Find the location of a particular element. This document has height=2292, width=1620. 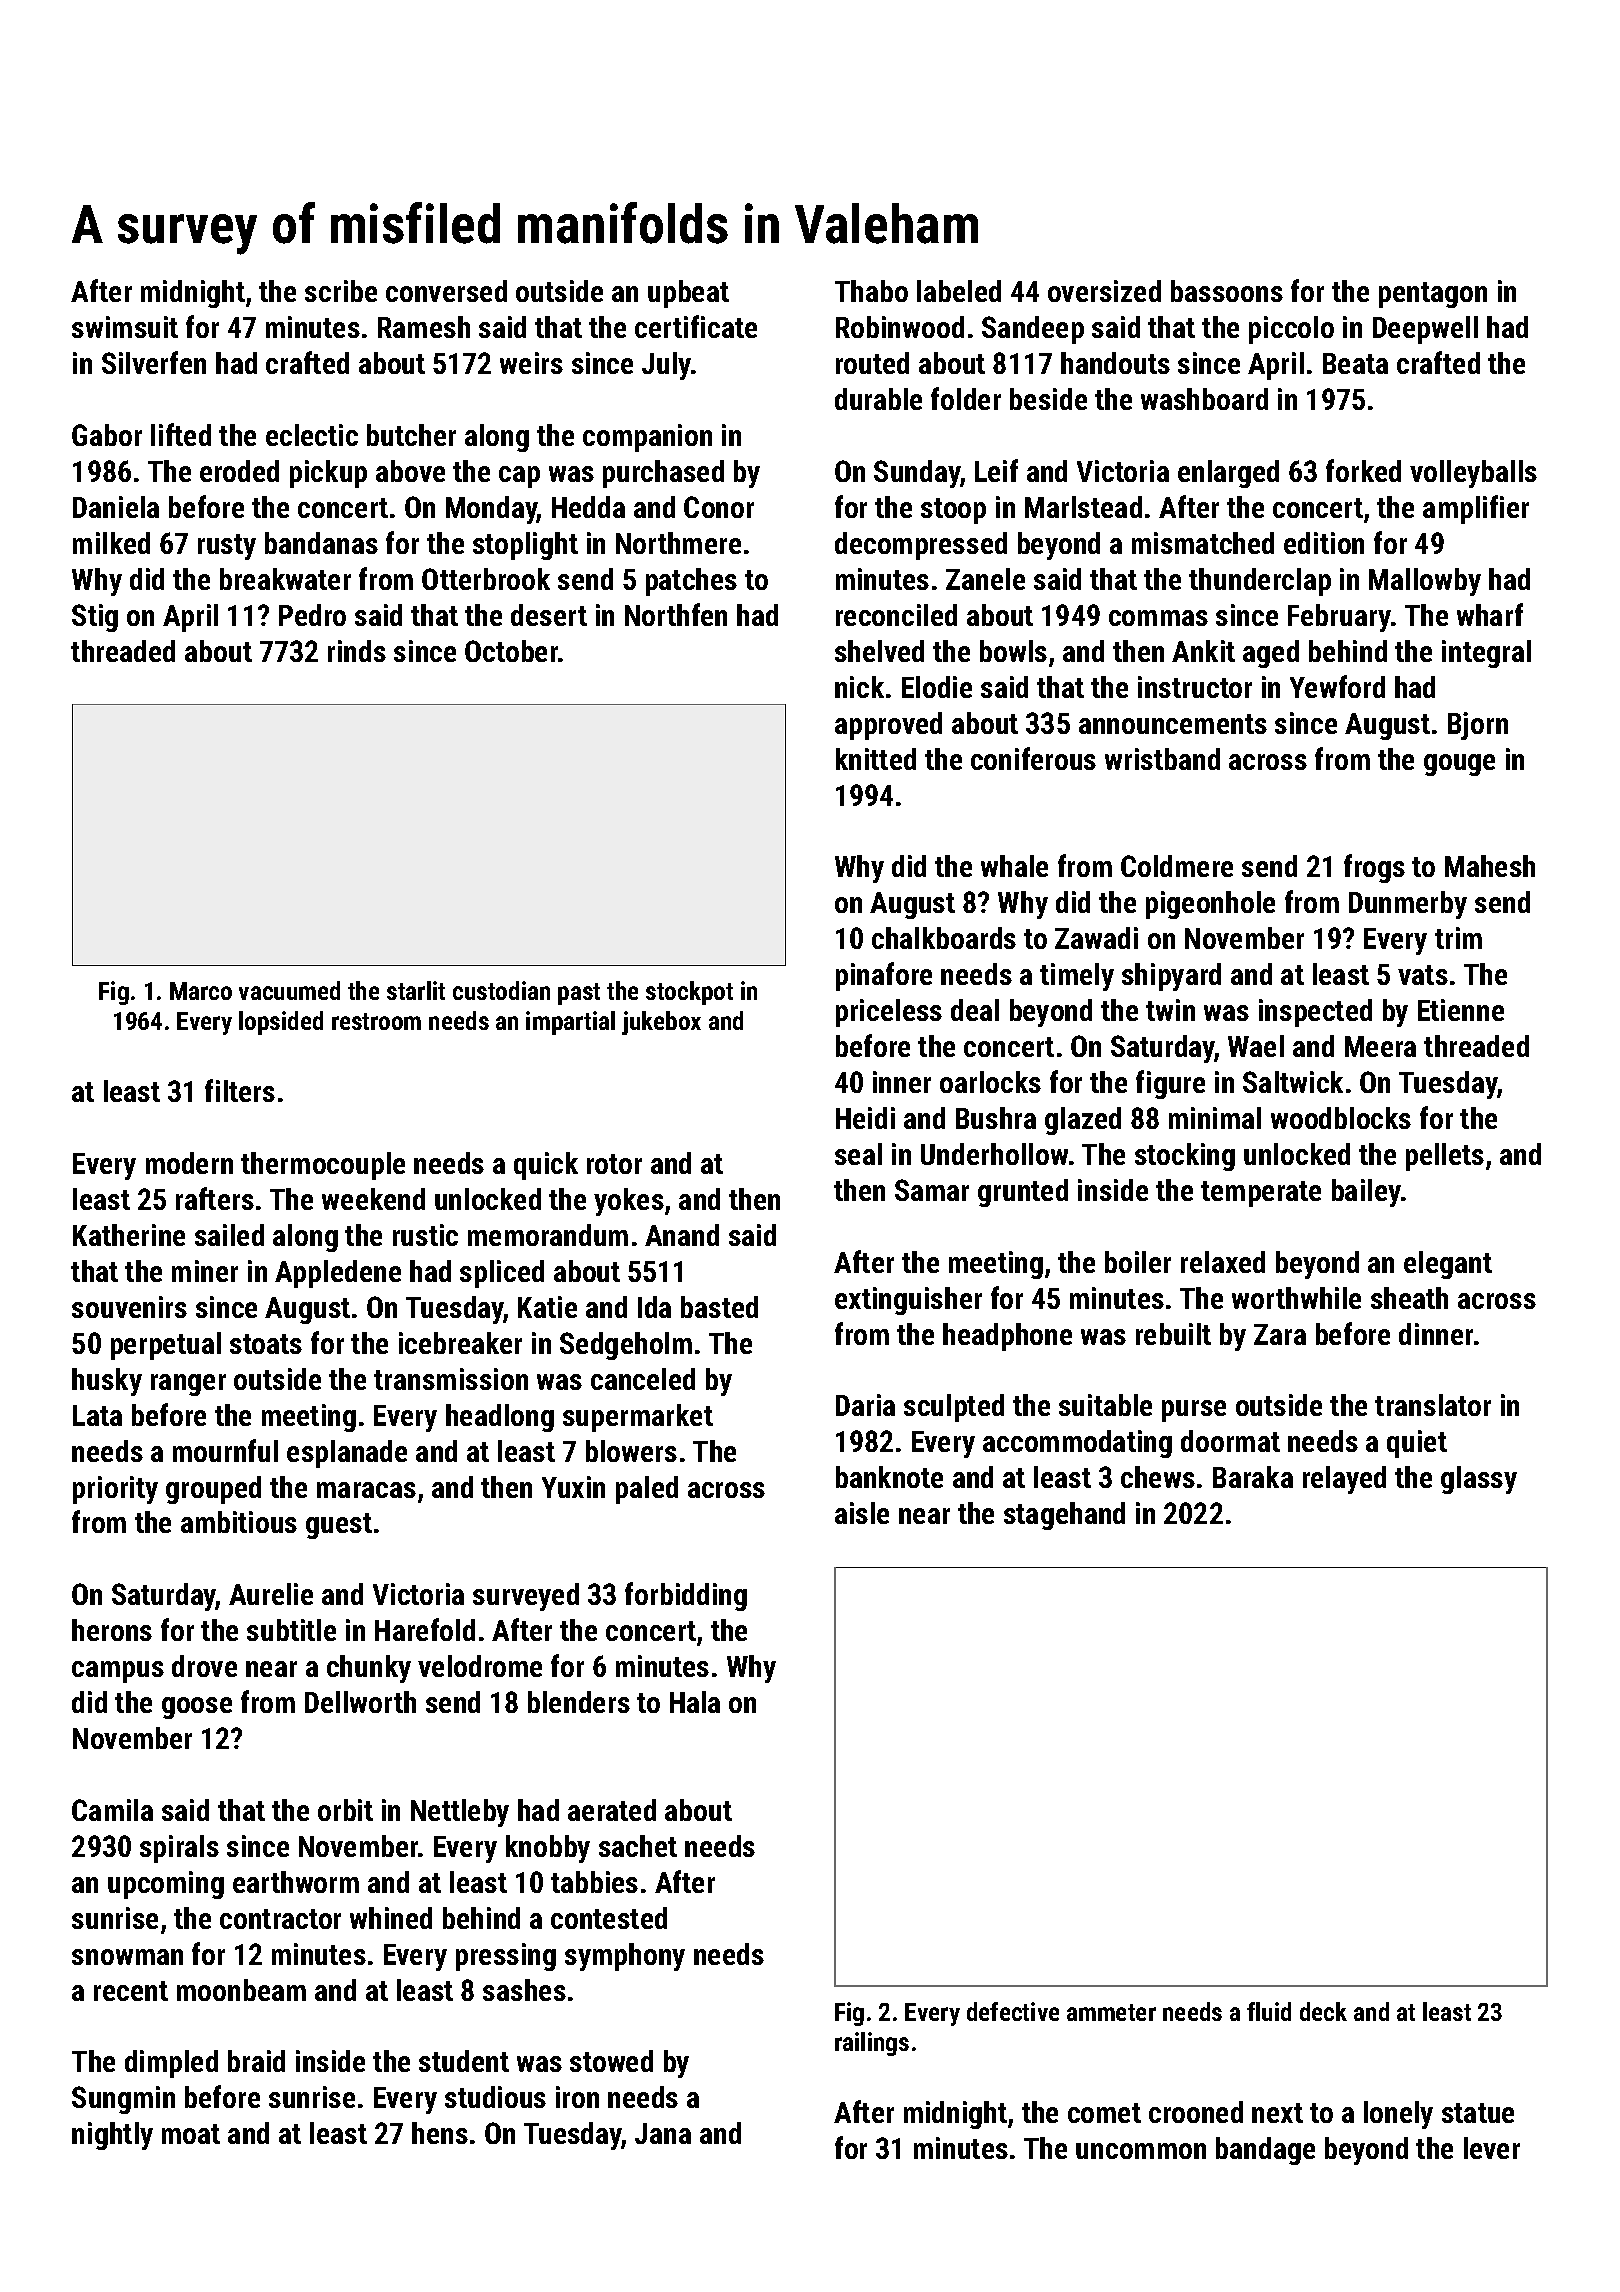

hens is located at coordinates (440, 2133).
